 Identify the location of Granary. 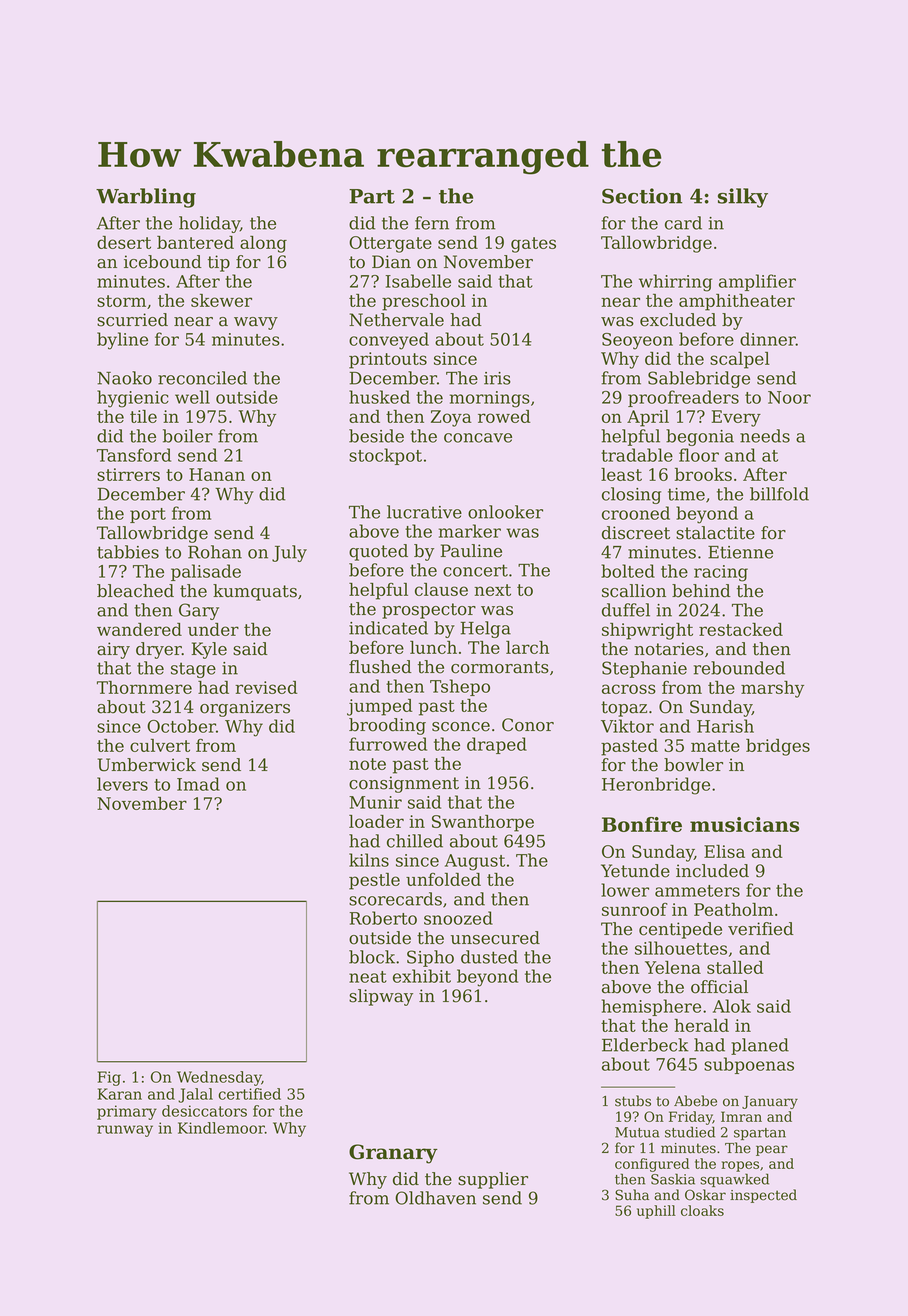
(393, 1154).
